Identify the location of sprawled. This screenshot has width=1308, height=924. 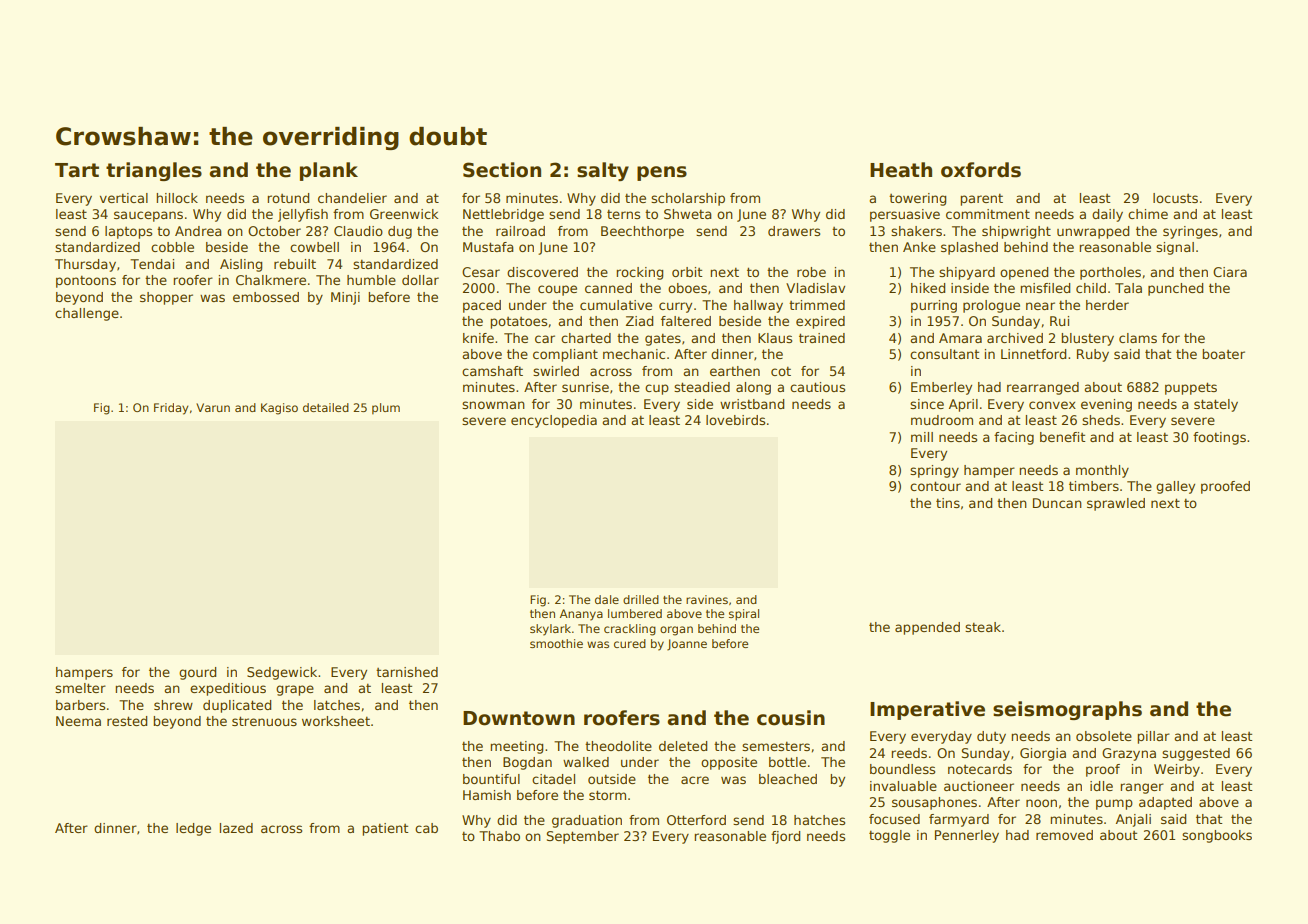
(1116, 504).
